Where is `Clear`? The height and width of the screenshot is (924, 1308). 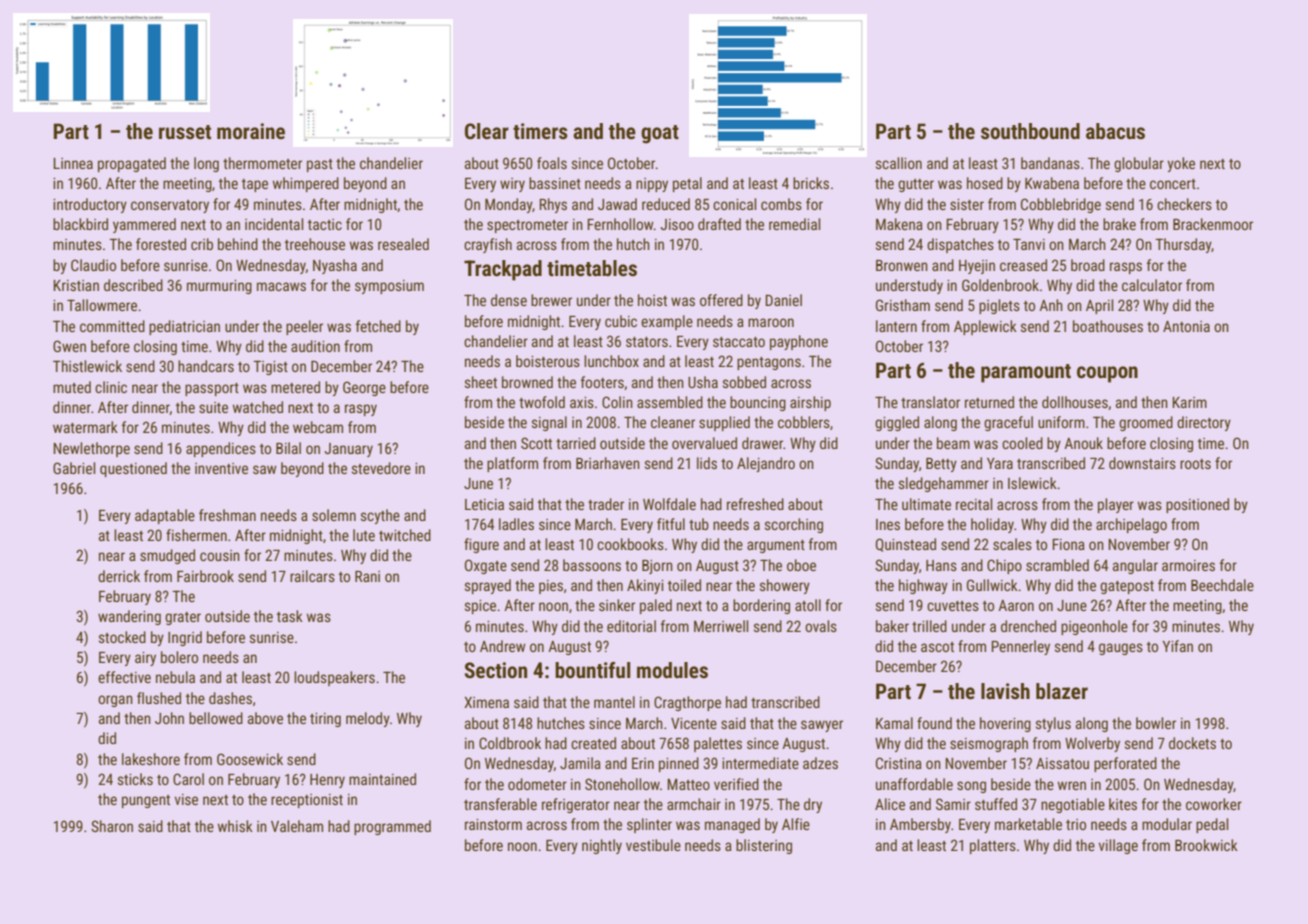 Clear is located at coordinates (487, 131).
